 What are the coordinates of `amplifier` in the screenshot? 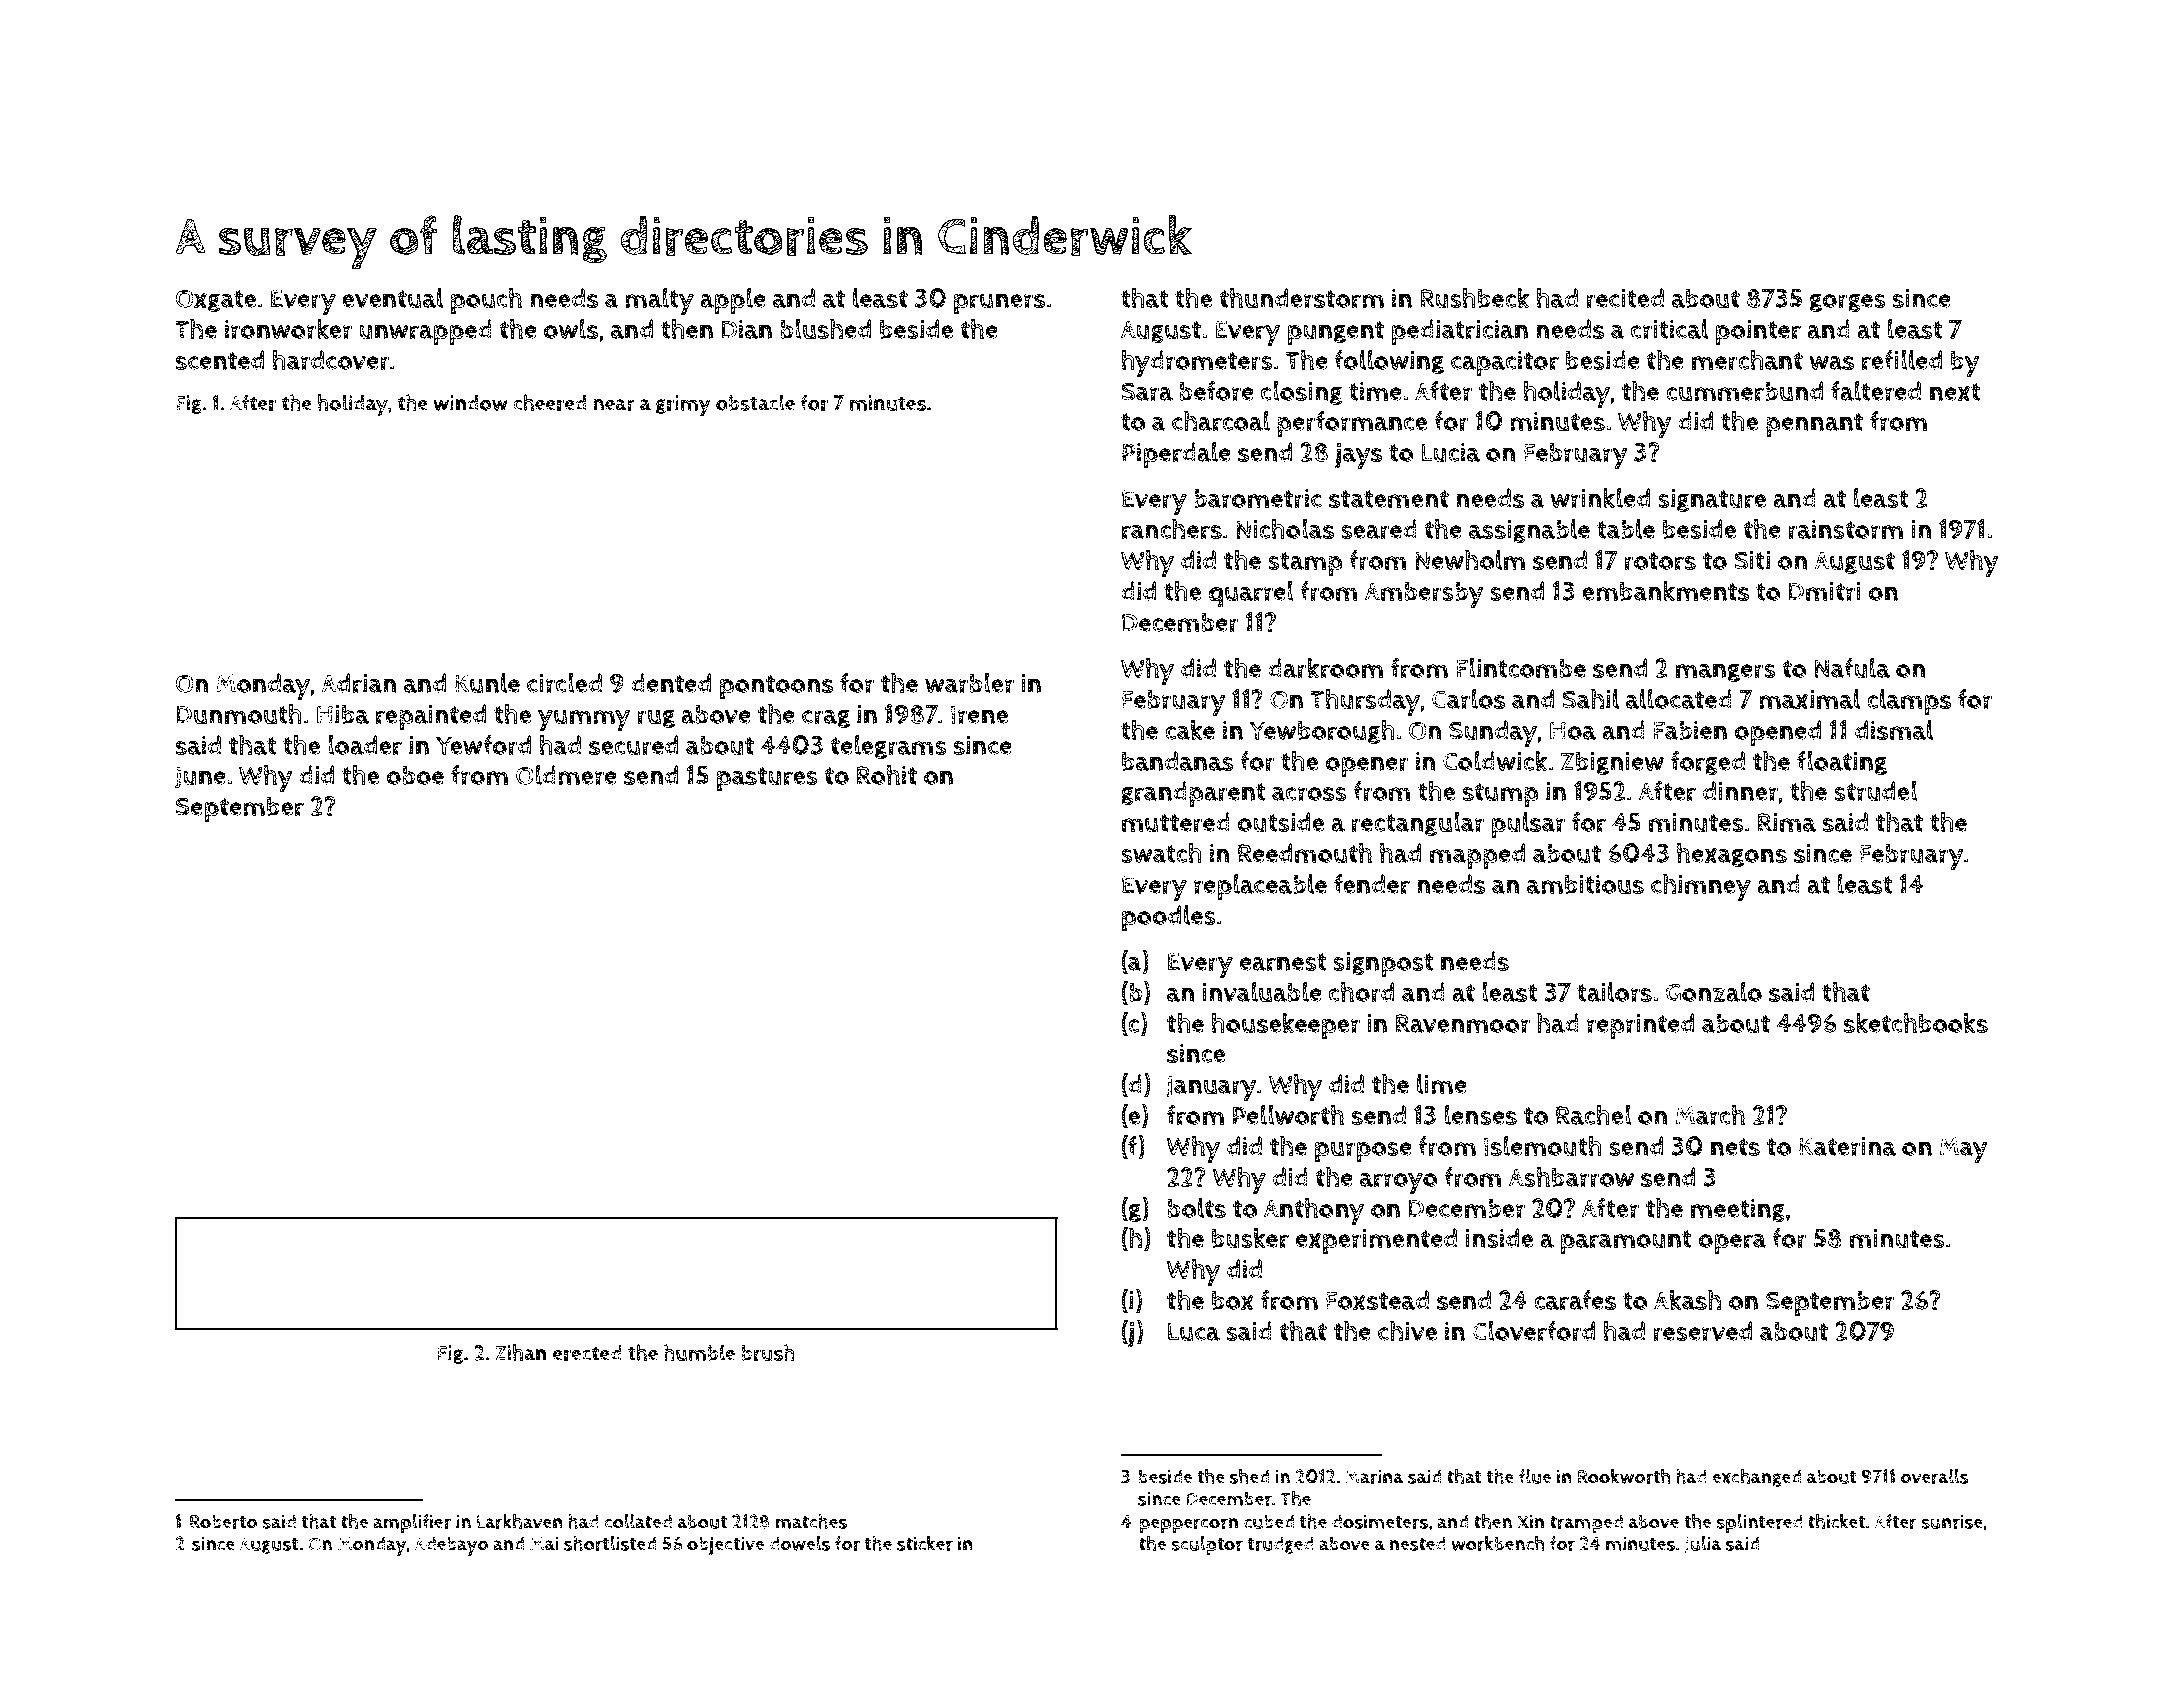 It's located at (412, 1524).
